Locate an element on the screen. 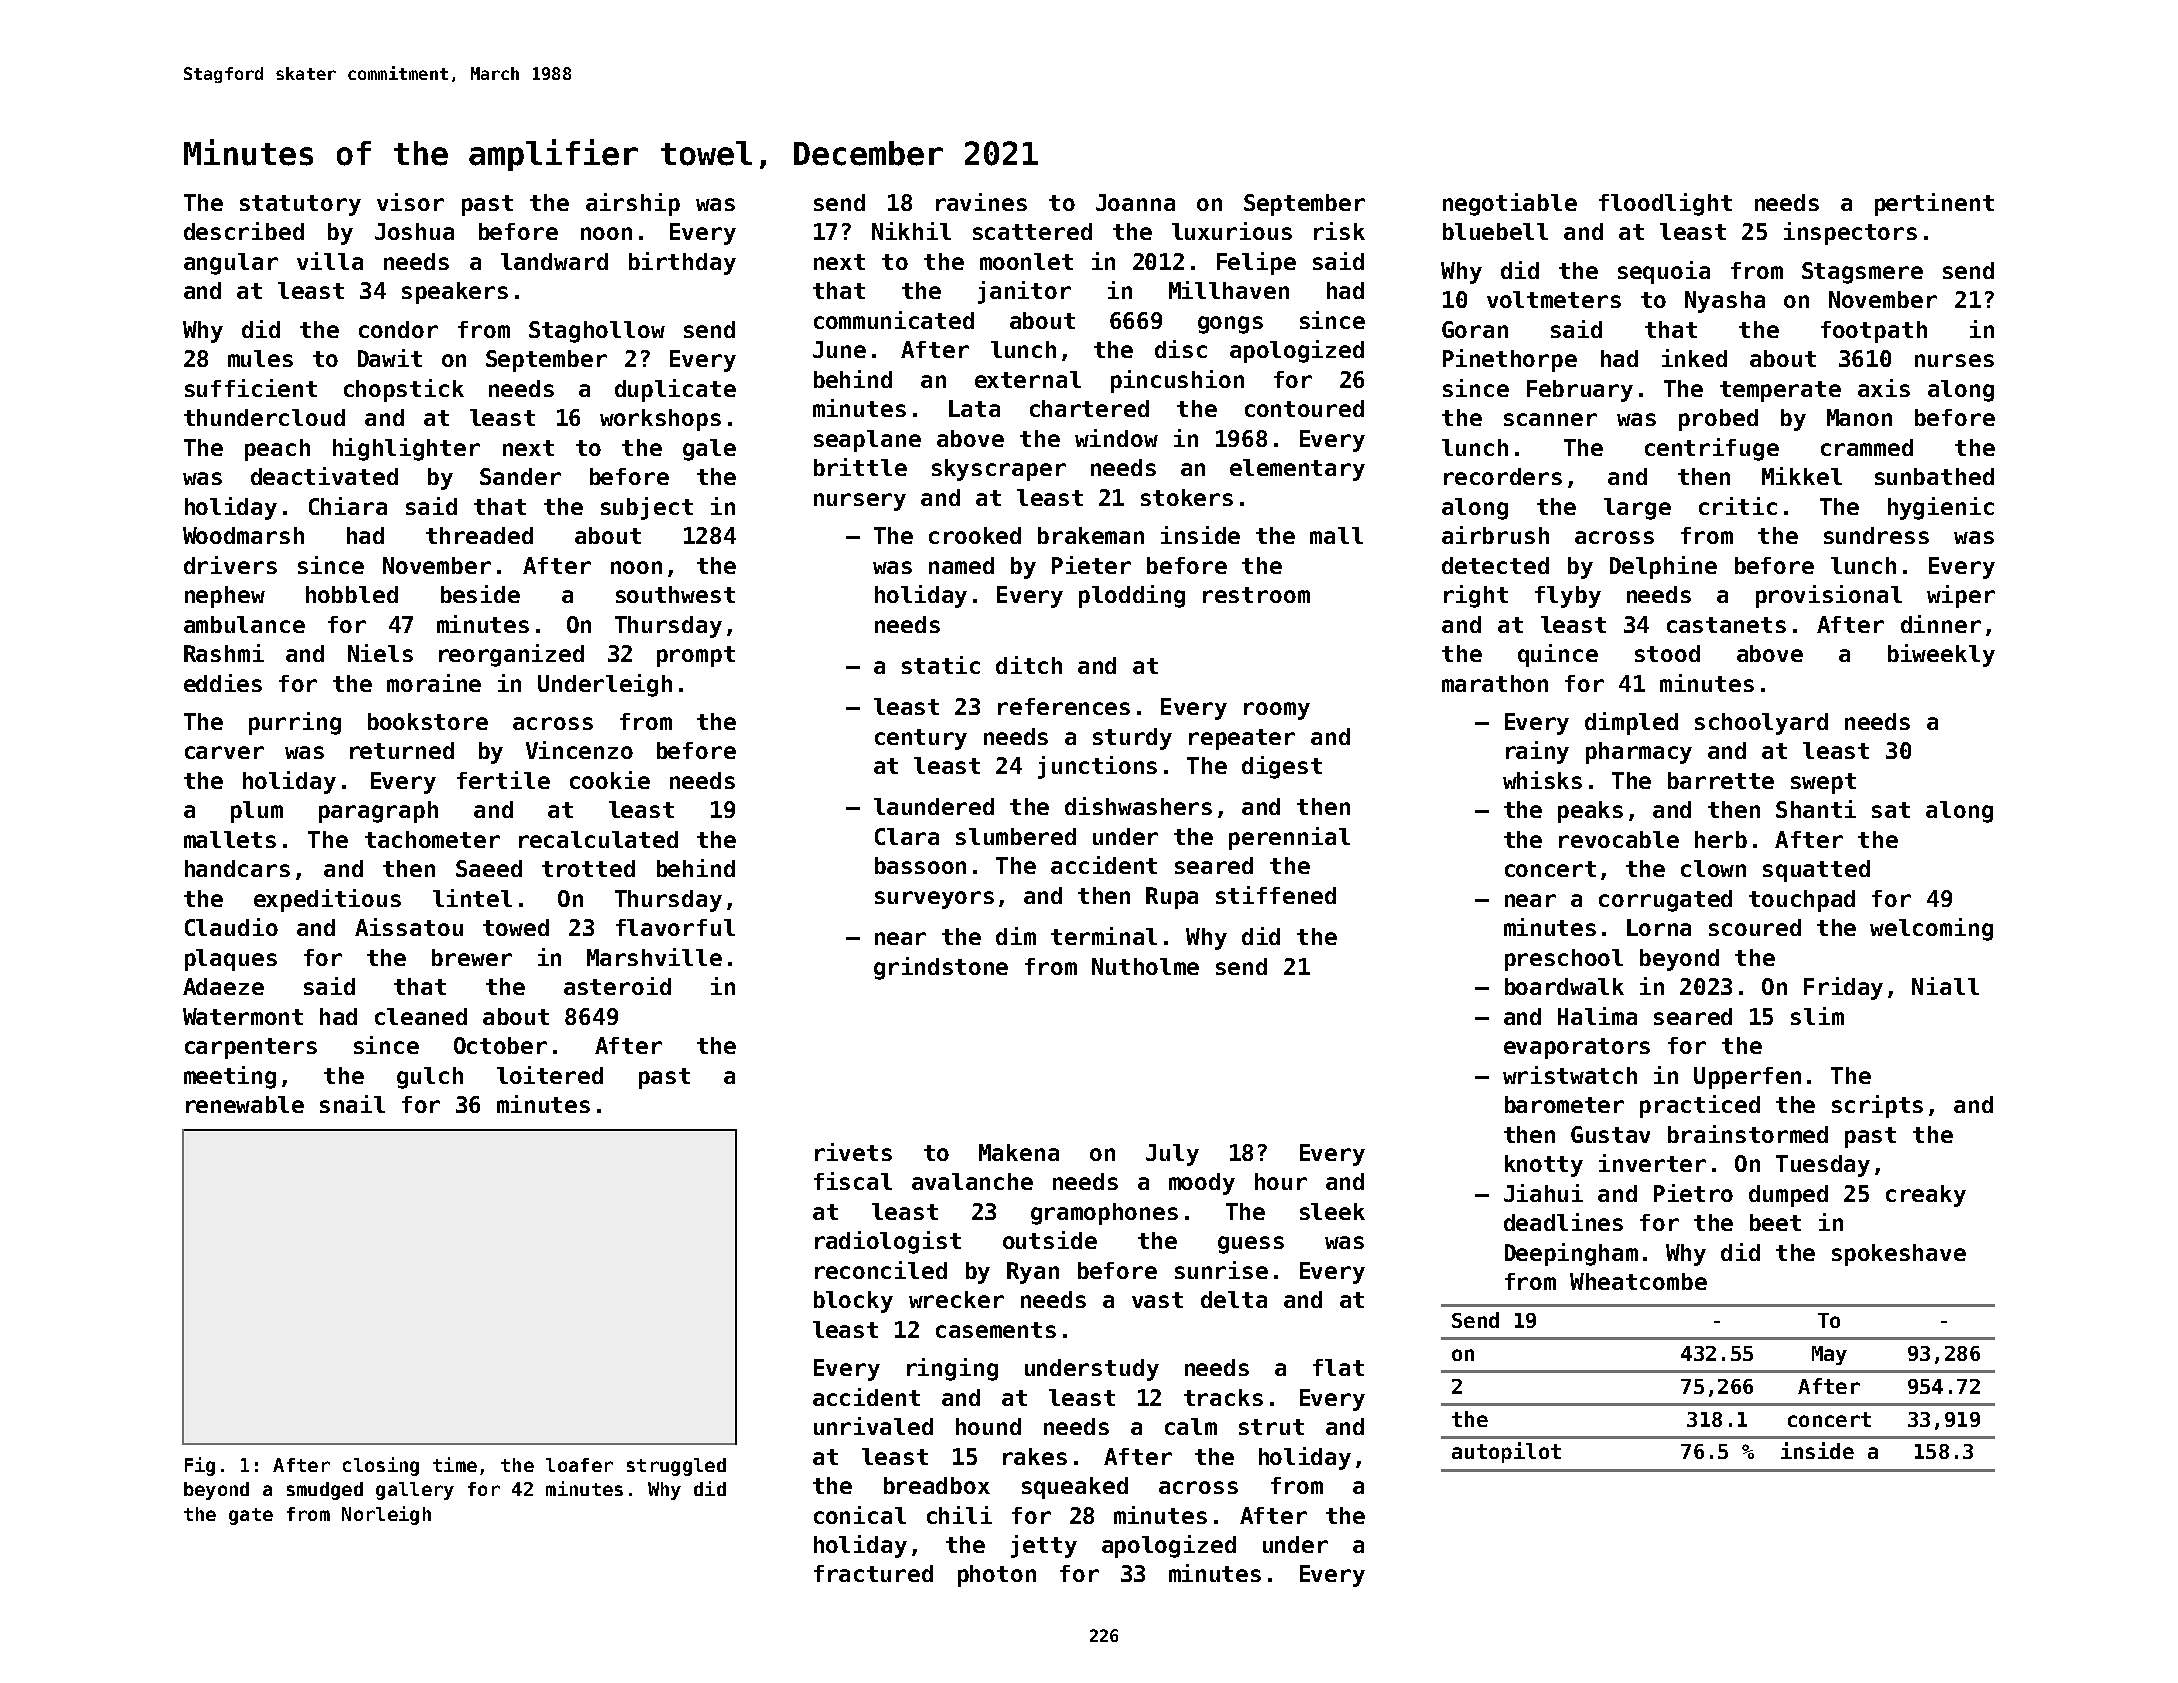  Nikhil is located at coordinates (911, 231).
